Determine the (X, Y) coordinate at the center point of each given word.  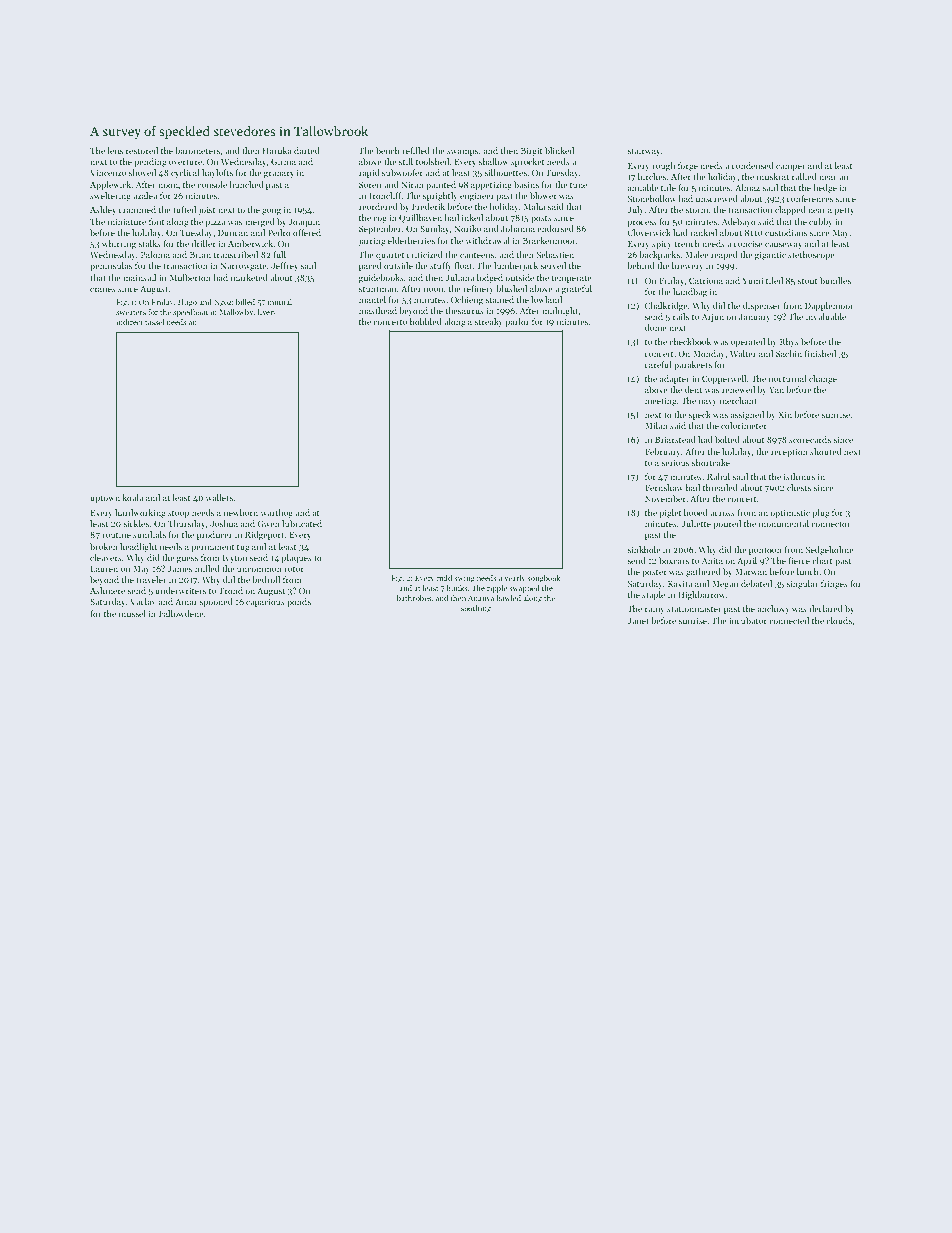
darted (307, 150)
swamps (462, 152)
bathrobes (414, 598)
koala (132, 497)
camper (791, 167)
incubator (748, 620)
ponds (299, 602)
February (663, 452)
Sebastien (555, 254)
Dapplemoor (829, 306)
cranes (103, 289)
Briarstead (675, 439)
